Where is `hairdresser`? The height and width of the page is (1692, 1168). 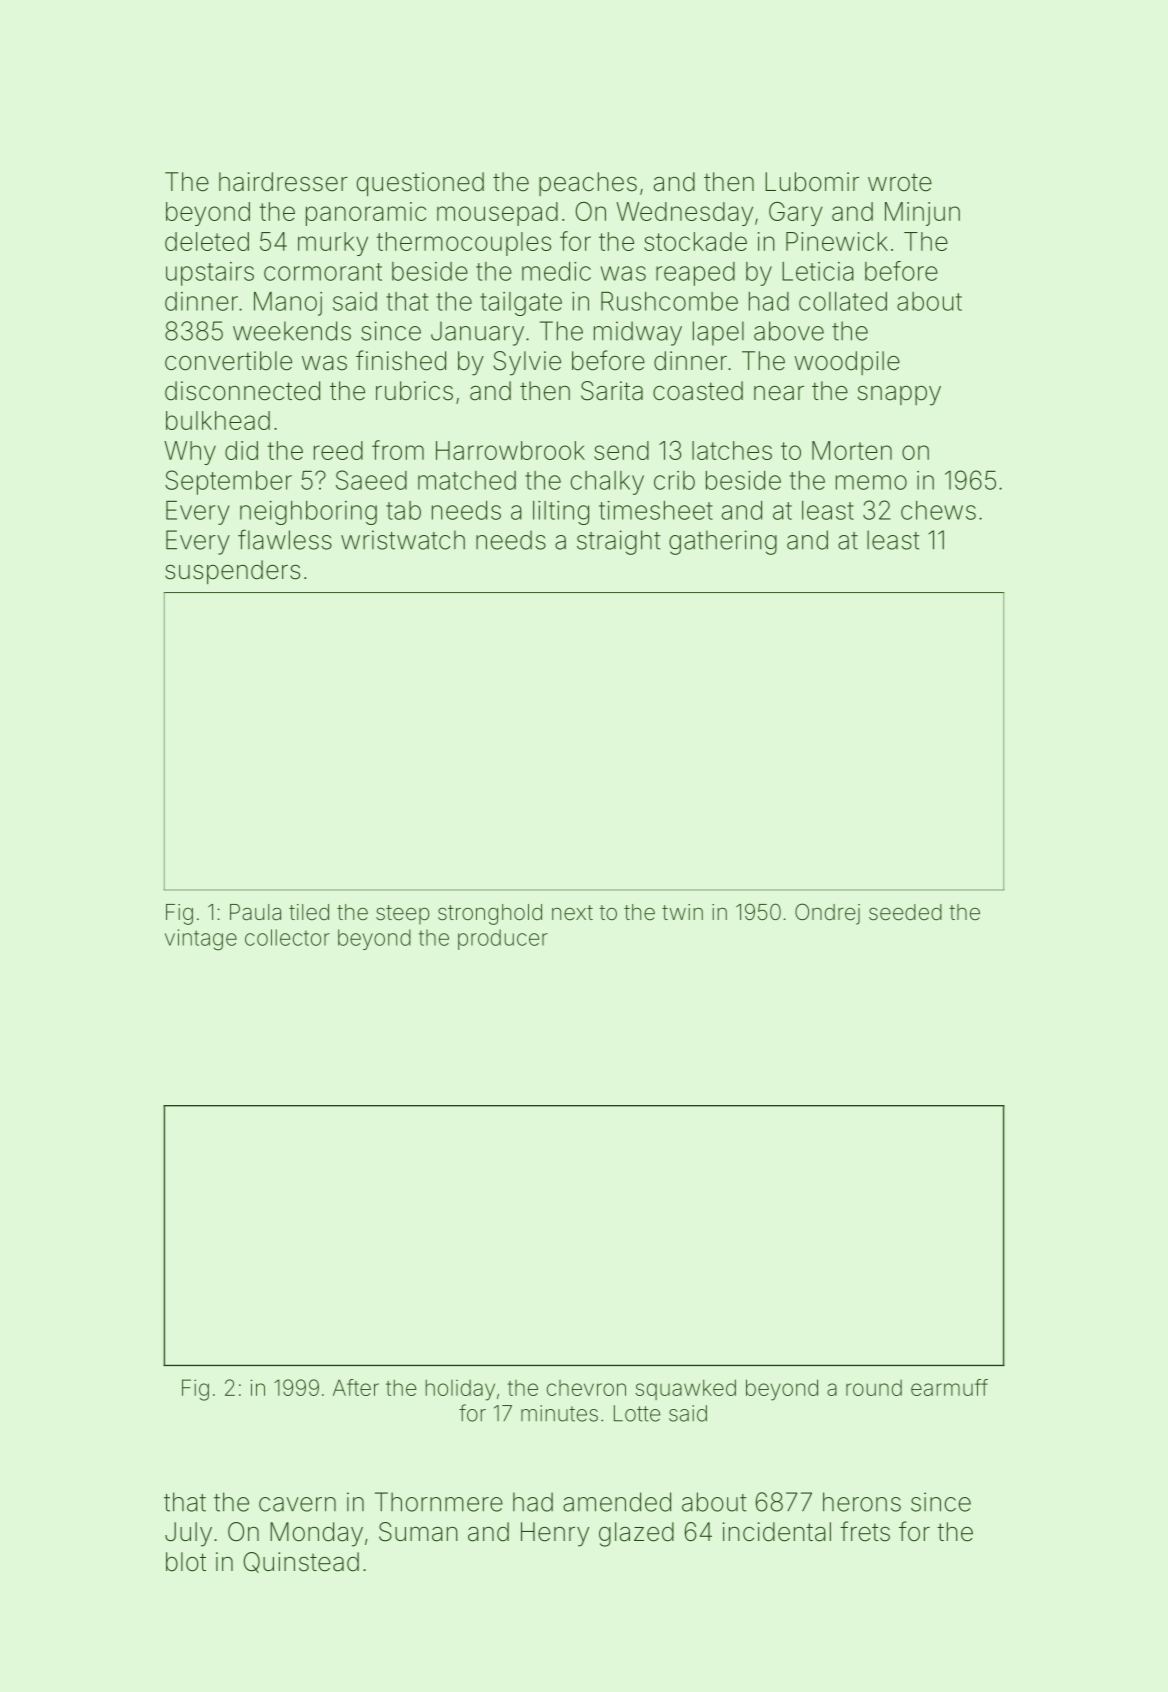 hairdresser is located at coordinates (283, 182).
